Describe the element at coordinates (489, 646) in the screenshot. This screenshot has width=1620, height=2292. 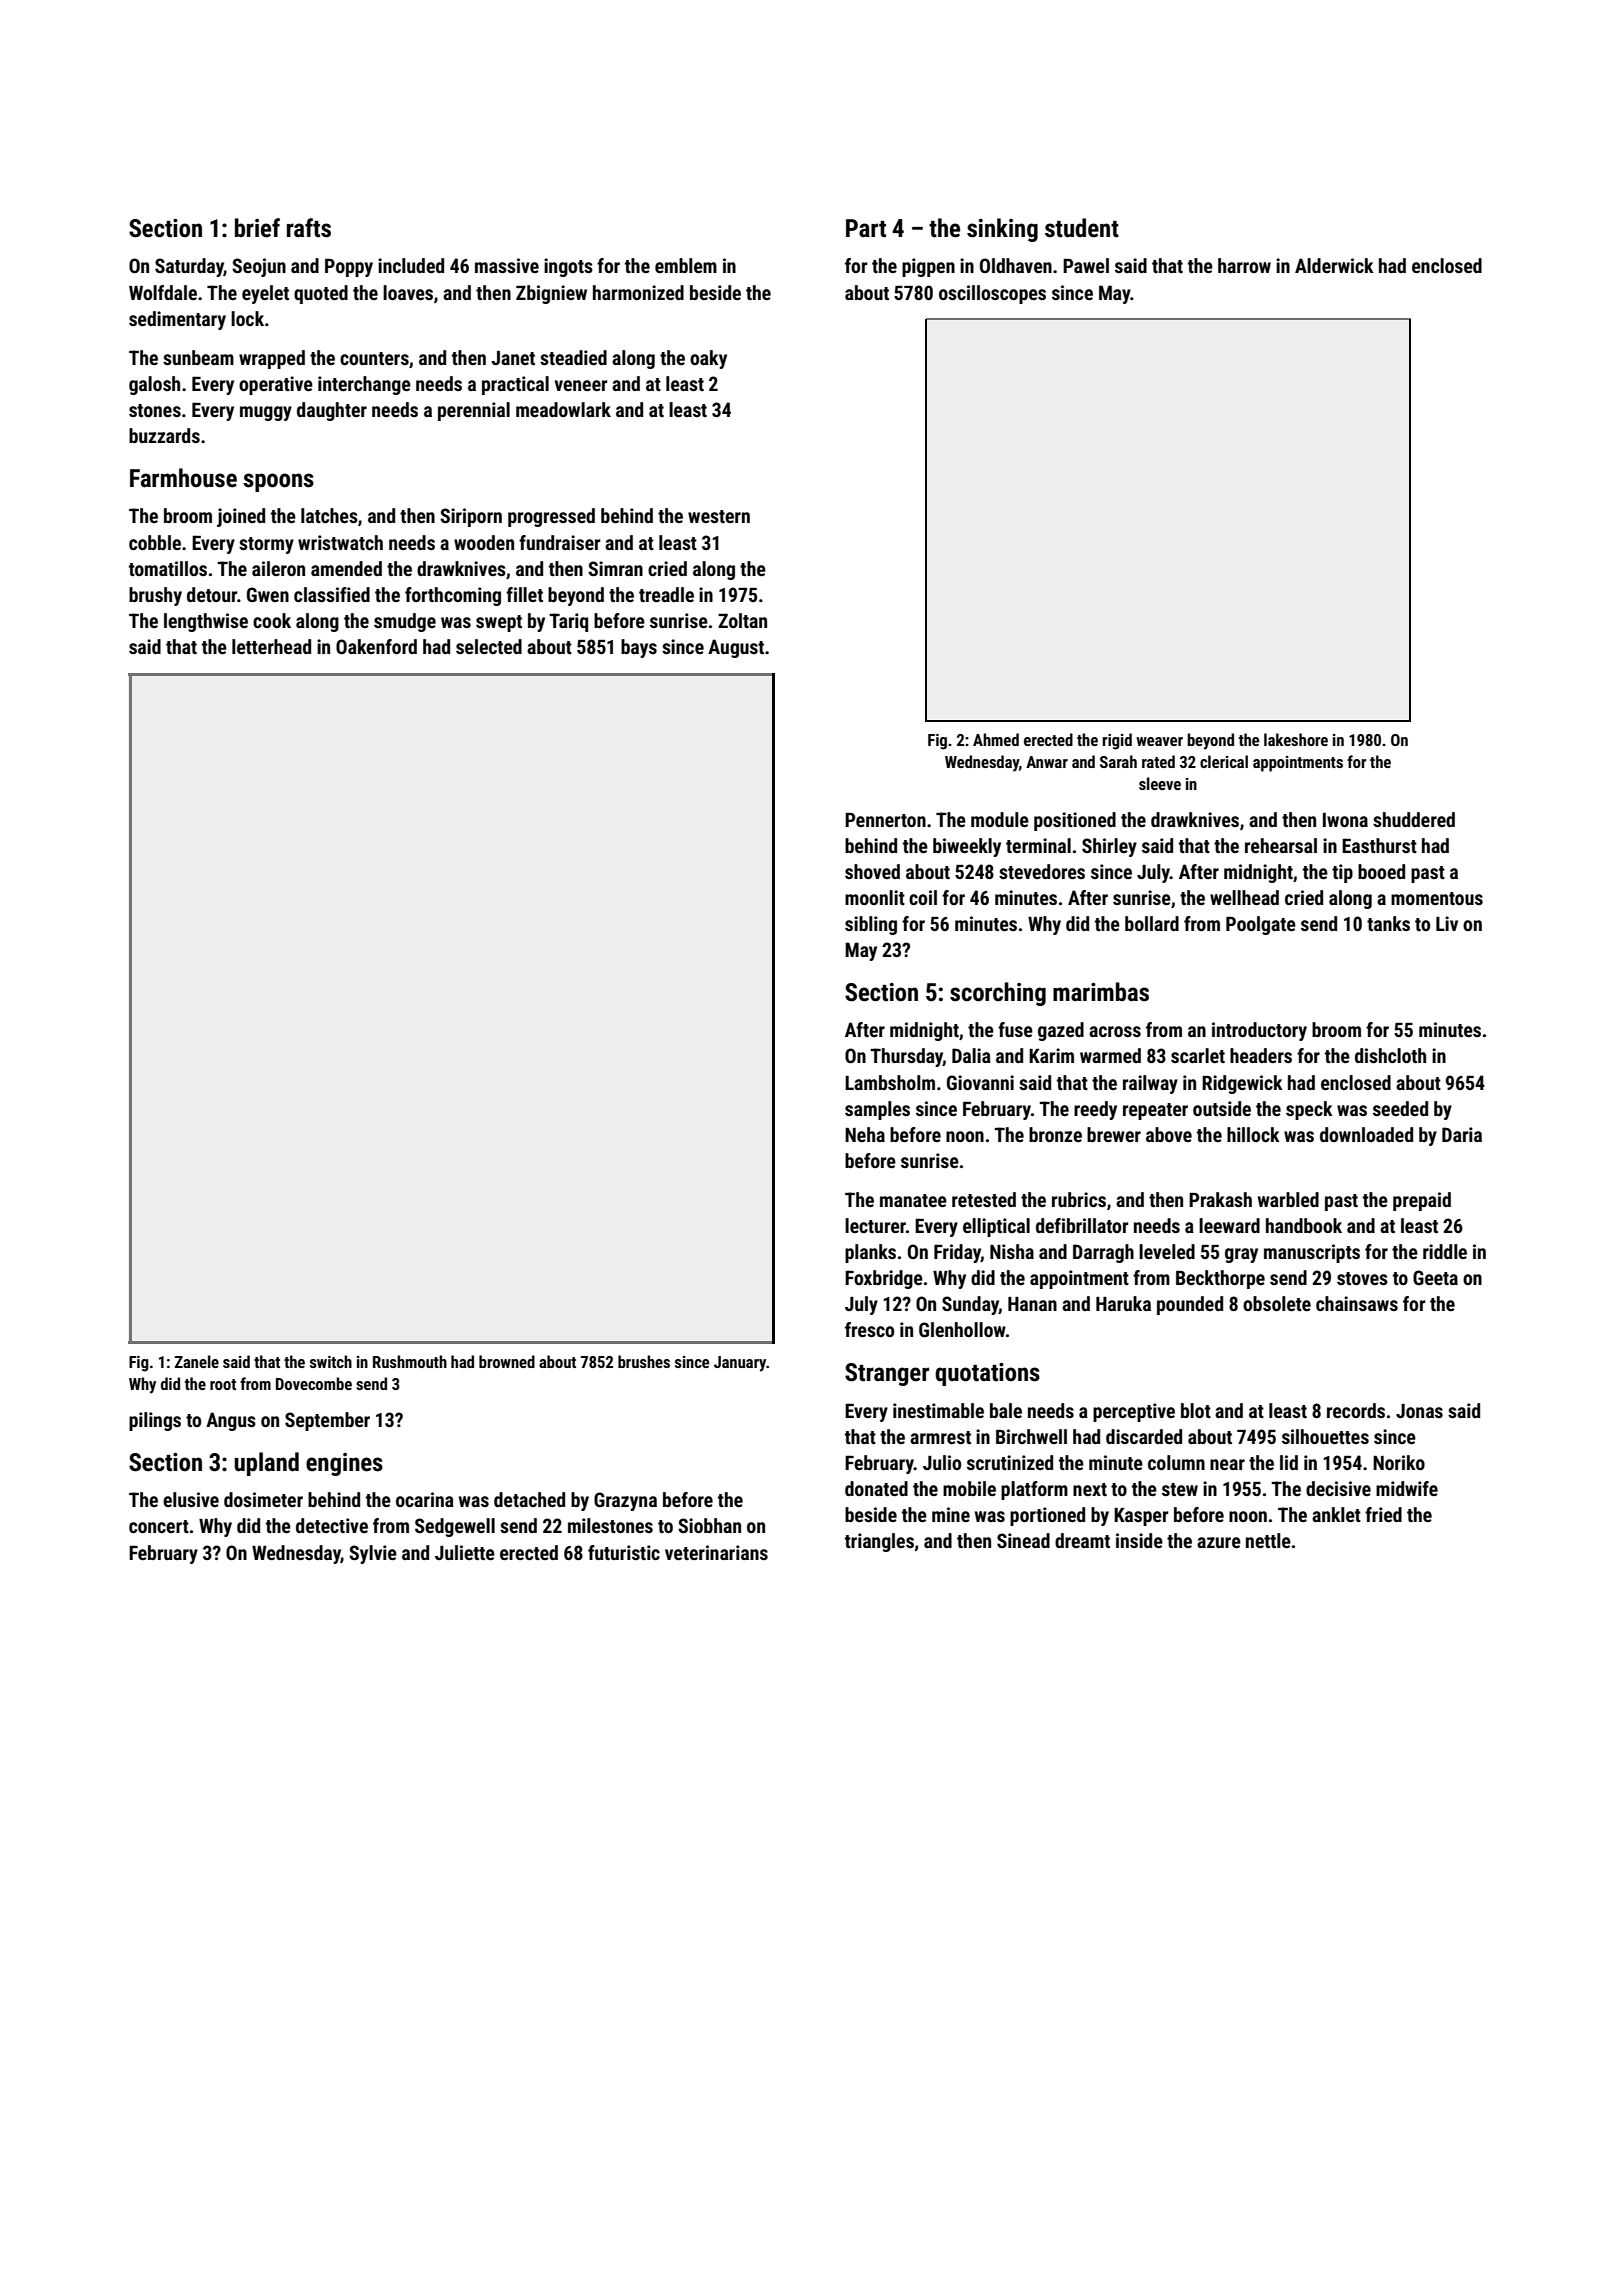
I see `selected` at that location.
